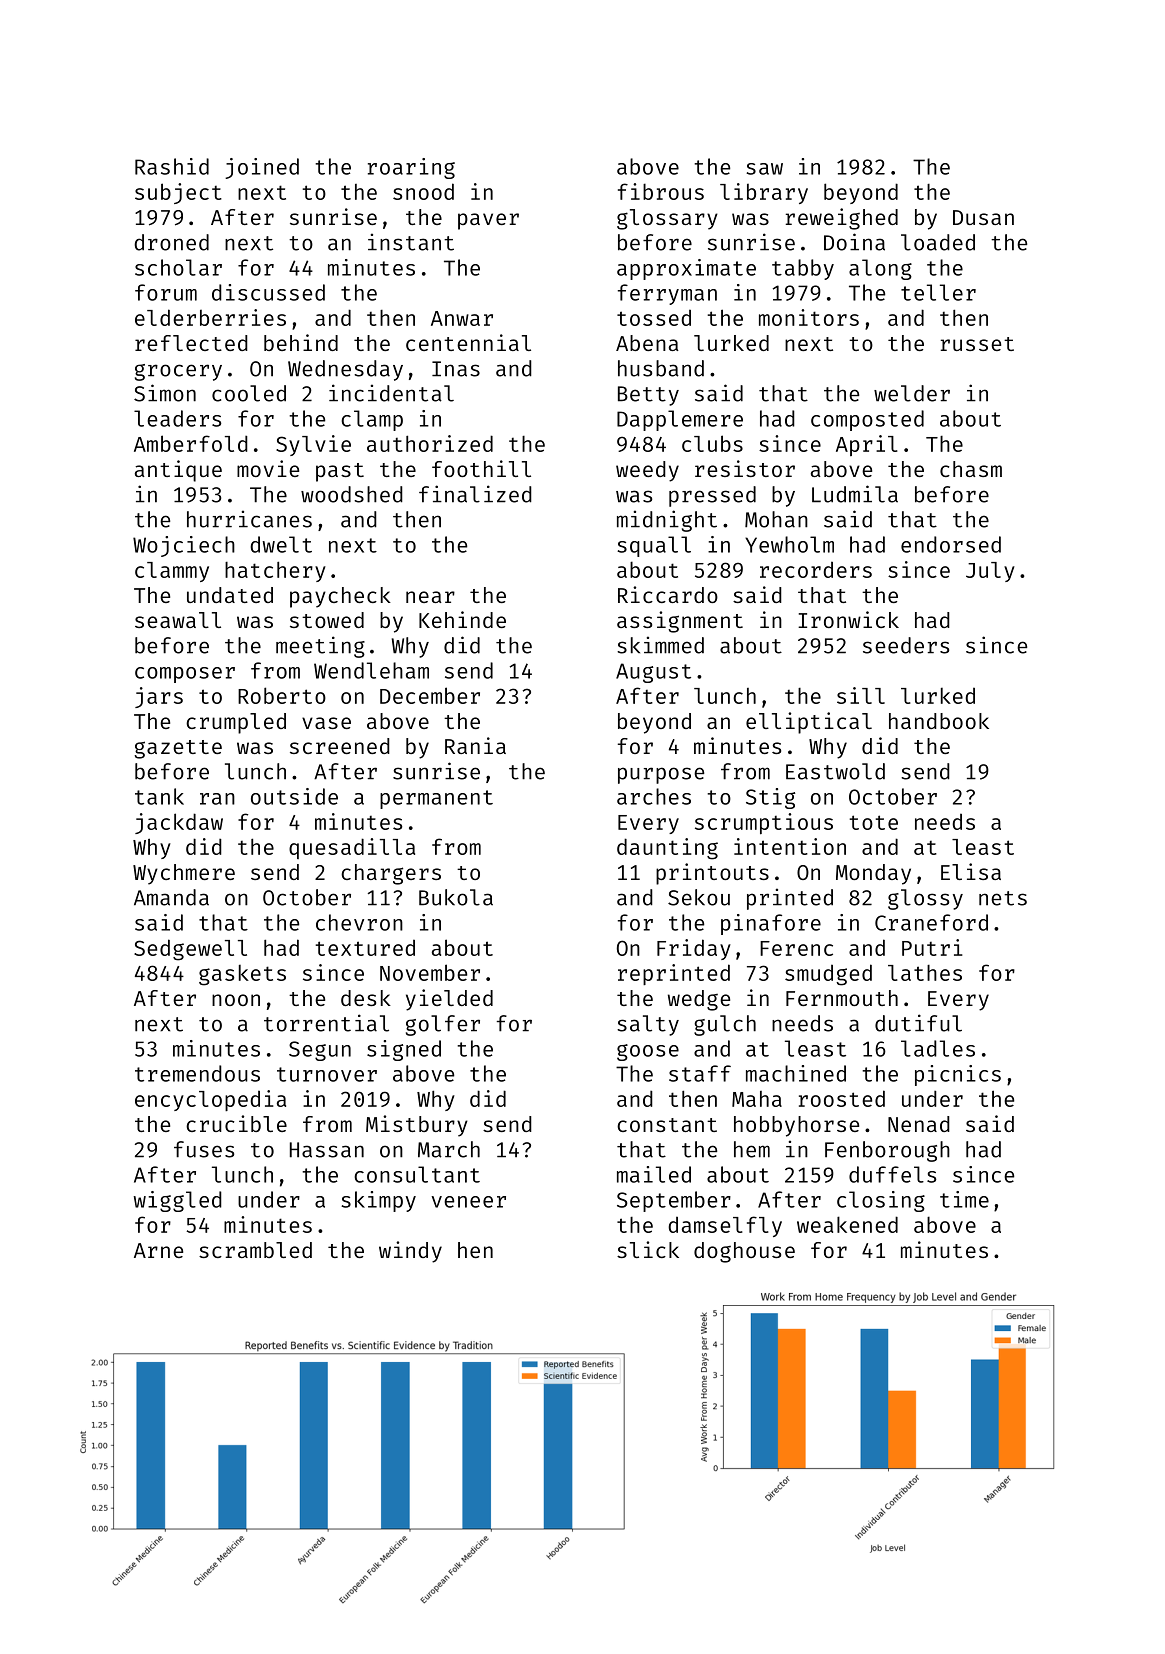  What do you see at coordinates (230, 595) in the page?
I see `undated` at bounding box center [230, 595].
